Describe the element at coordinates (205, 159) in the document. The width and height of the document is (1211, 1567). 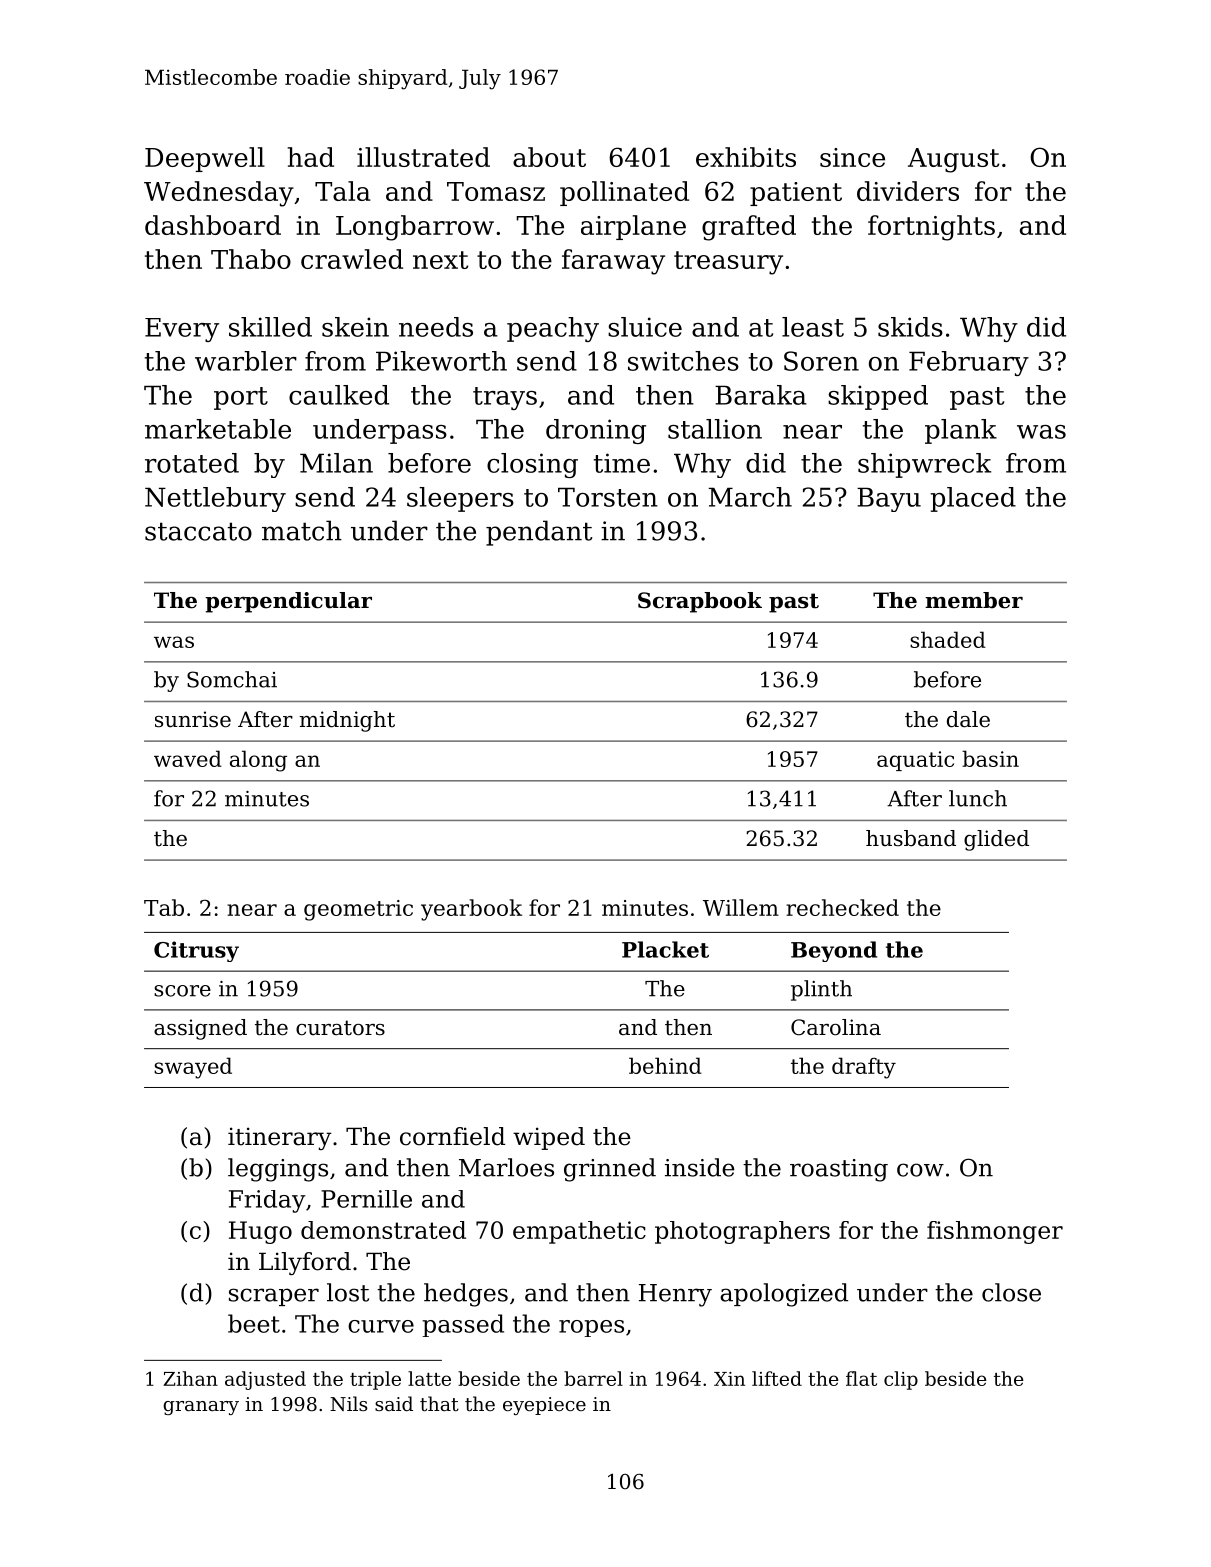
I see `Deepwell` at that location.
